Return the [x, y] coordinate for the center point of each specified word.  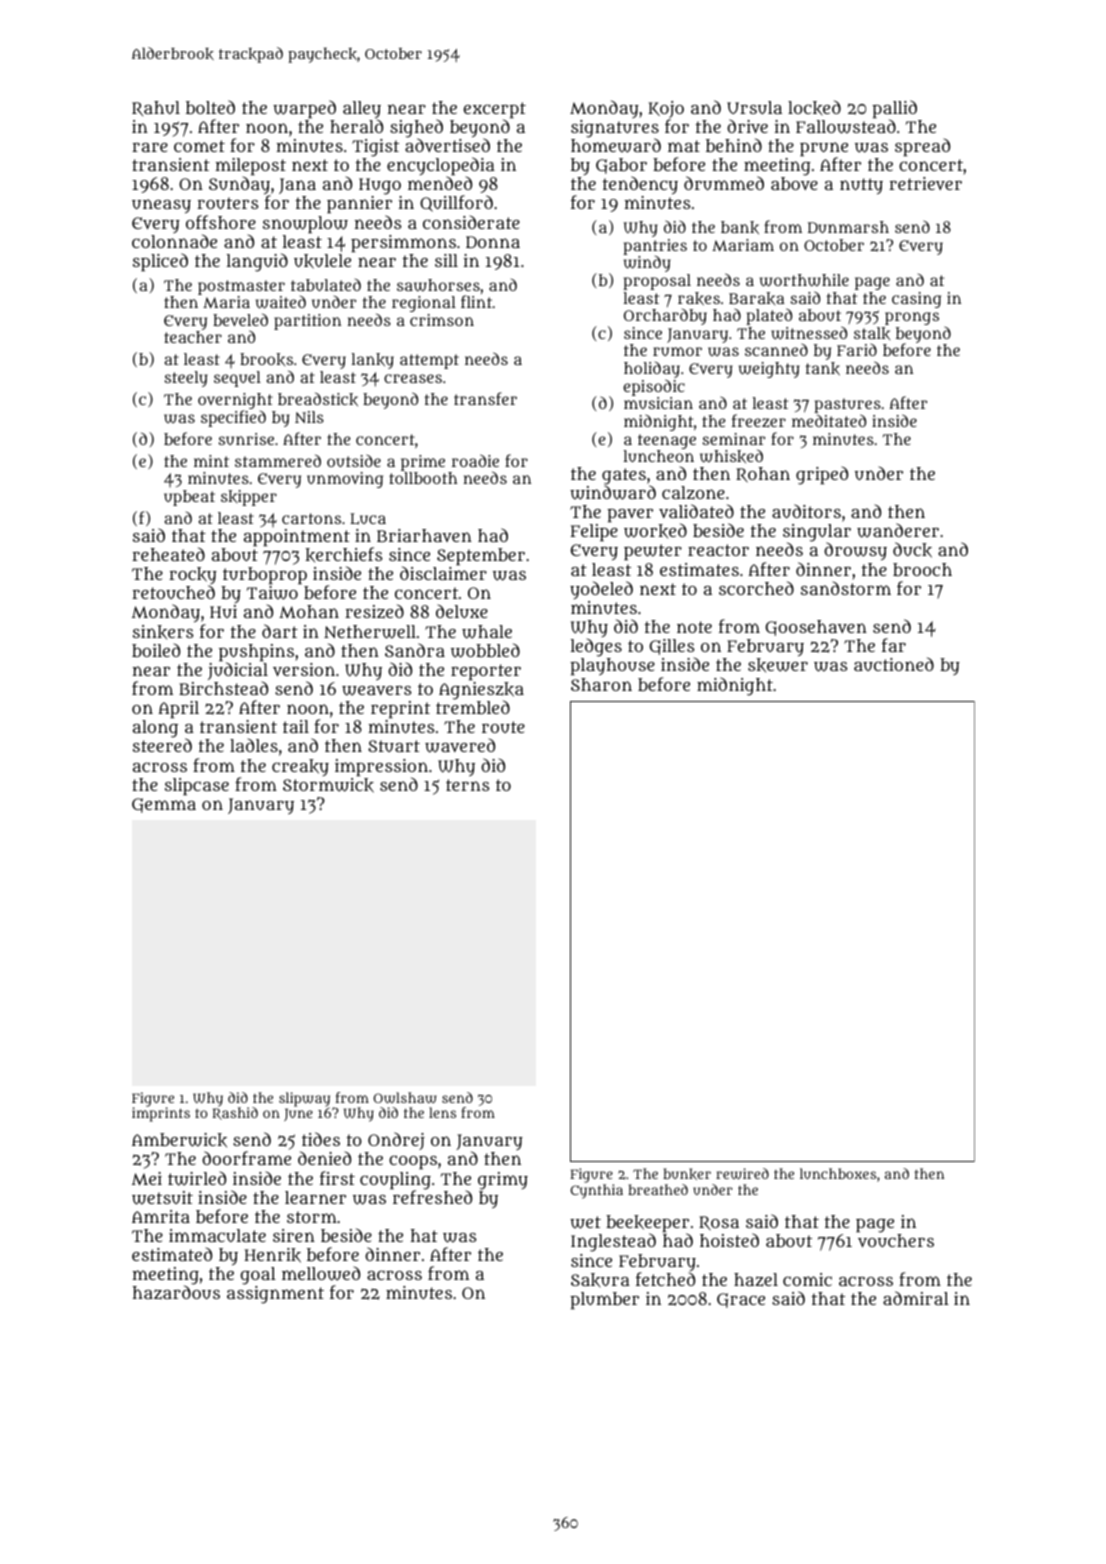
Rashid [235, 1113]
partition [307, 322]
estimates [699, 569]
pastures [847, 405]
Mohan [309, 611]
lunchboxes [838, 1173]
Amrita [161, 1216]
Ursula [754, 107]
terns [467, 785]
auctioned [894, 664]
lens [442, 1112]
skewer [778, 665]
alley [362, 109]
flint [476, 301]
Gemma [164, 805]
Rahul [156, 108]
